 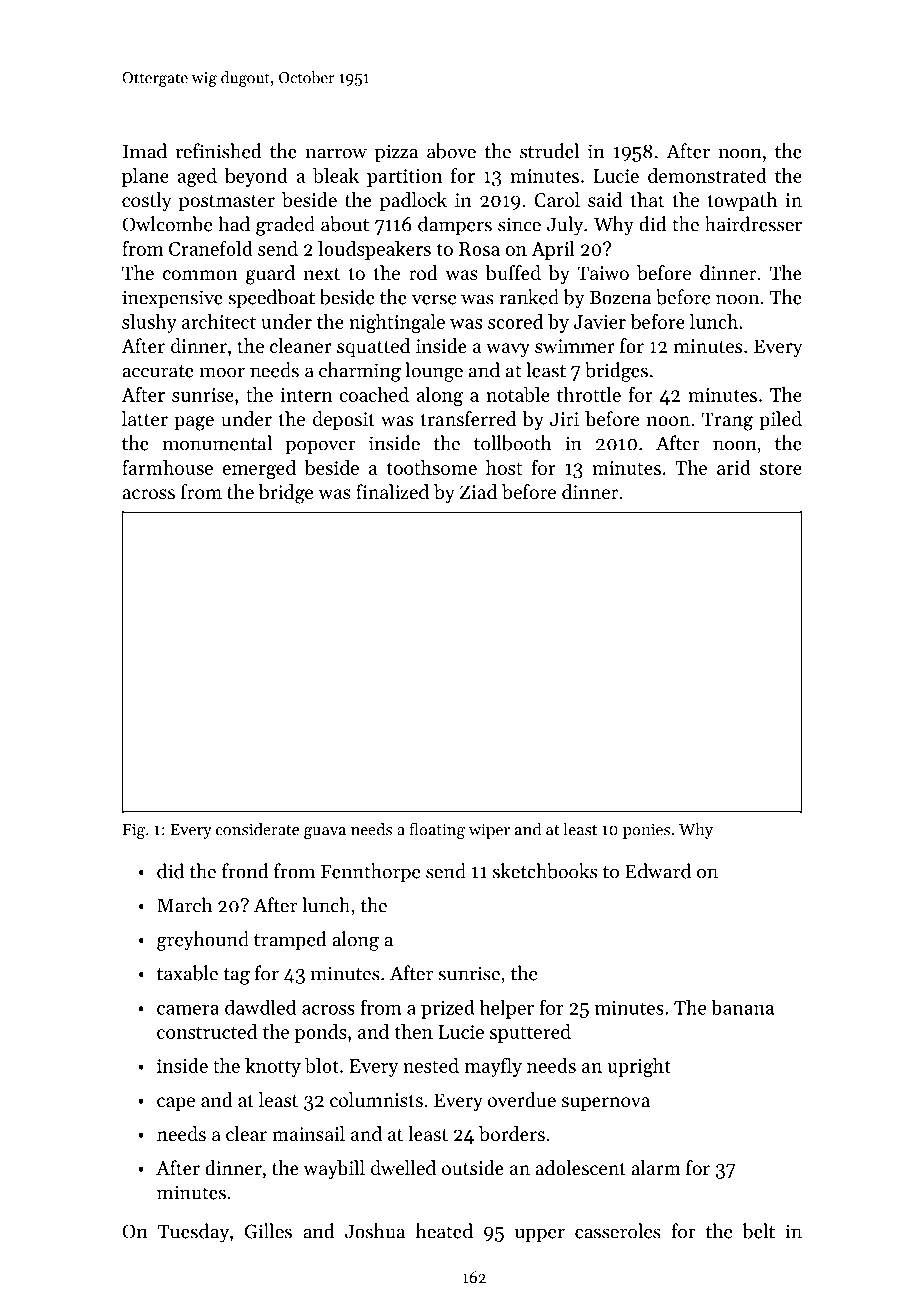 I want to click on Tuesday, so click(x=193, y=1233).
